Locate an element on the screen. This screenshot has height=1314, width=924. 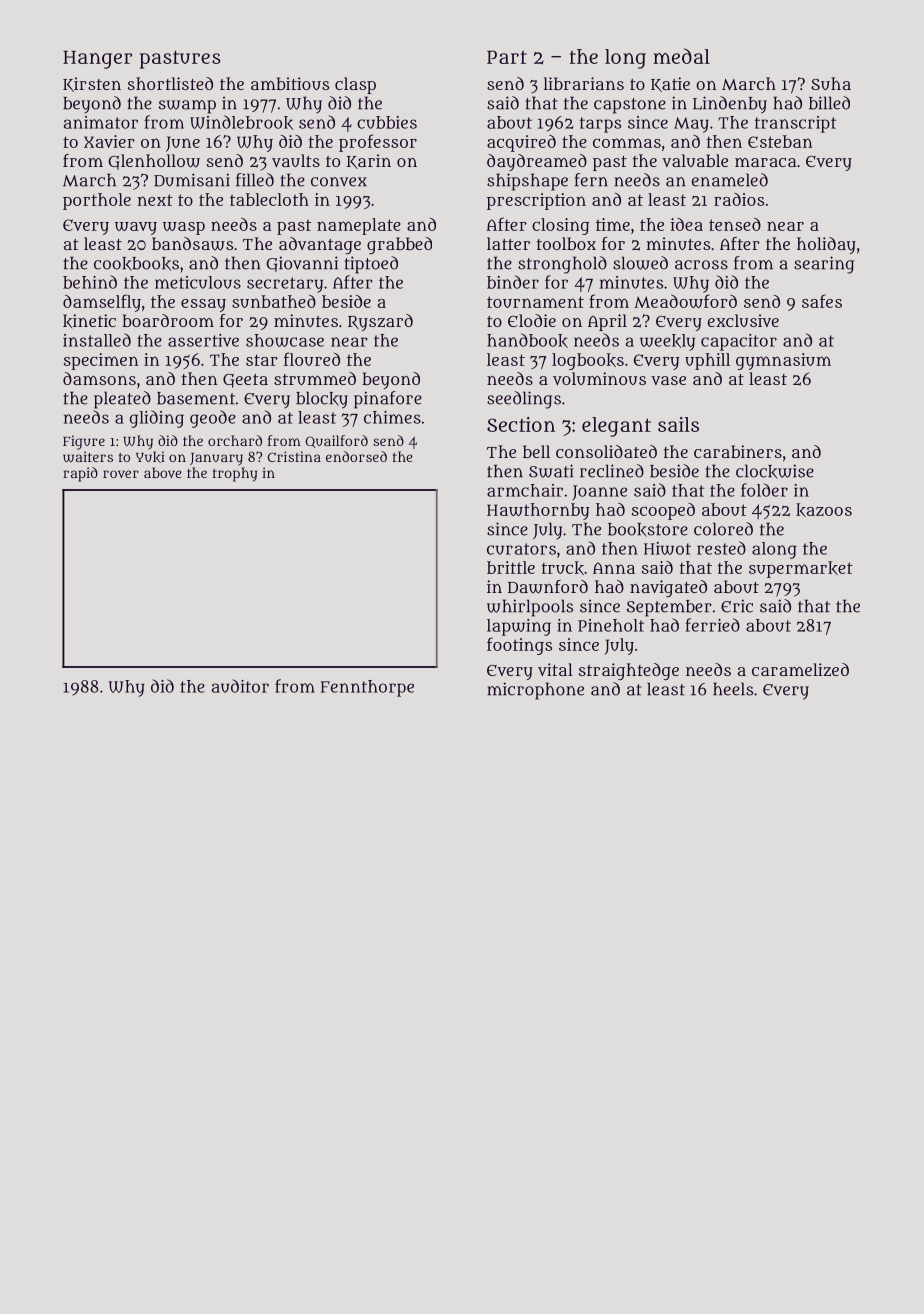
Xavier is located at coordinates (109, 141).
